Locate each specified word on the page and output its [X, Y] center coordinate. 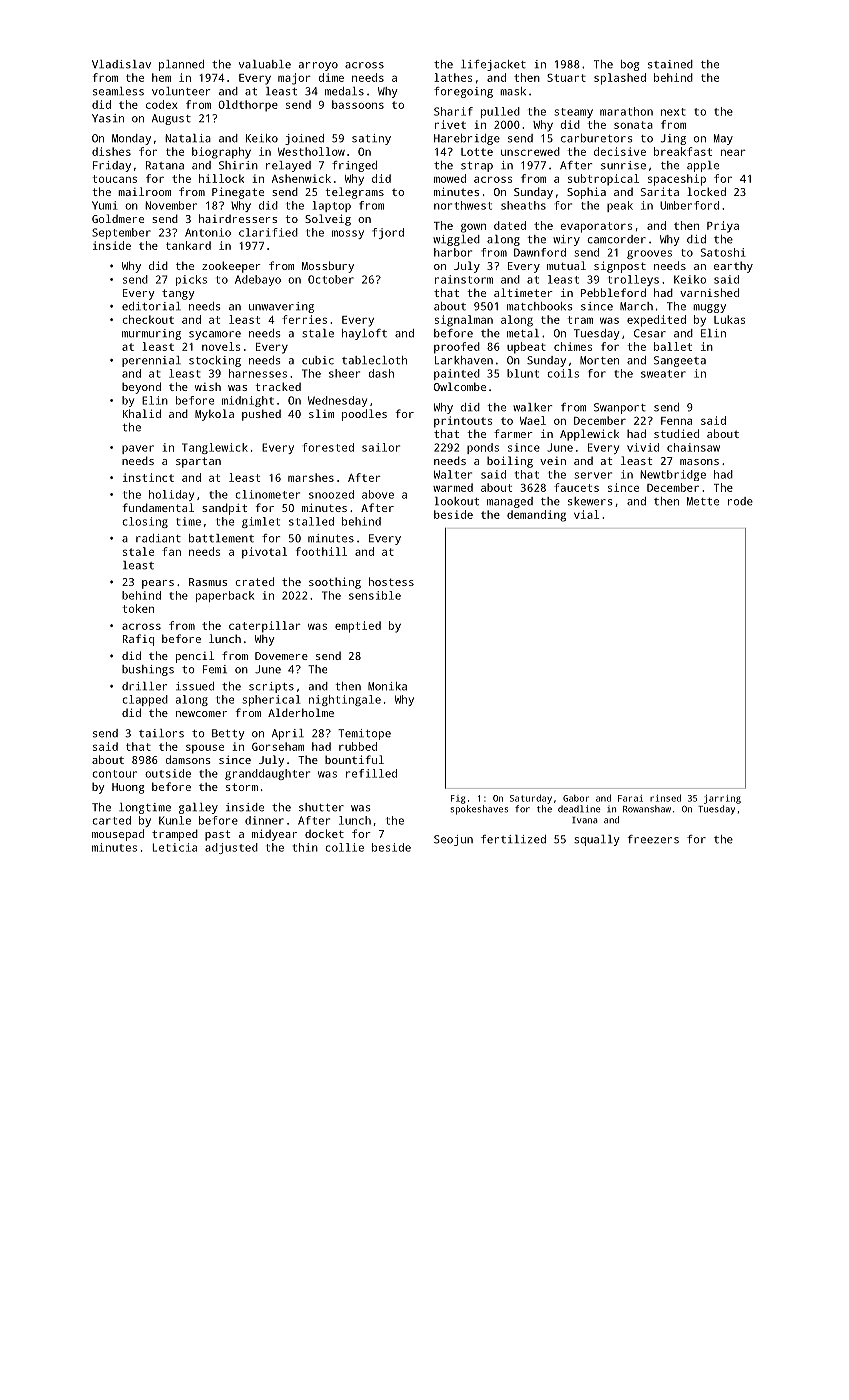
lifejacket [493, 65]
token [138, 608]
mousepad [118, 835]
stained [670, 64]
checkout [148, 319]
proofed [457, 348]
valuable [265, 64]
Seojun [453, 840]
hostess [391, 581]
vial [586, 514]
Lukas [729, 319]
